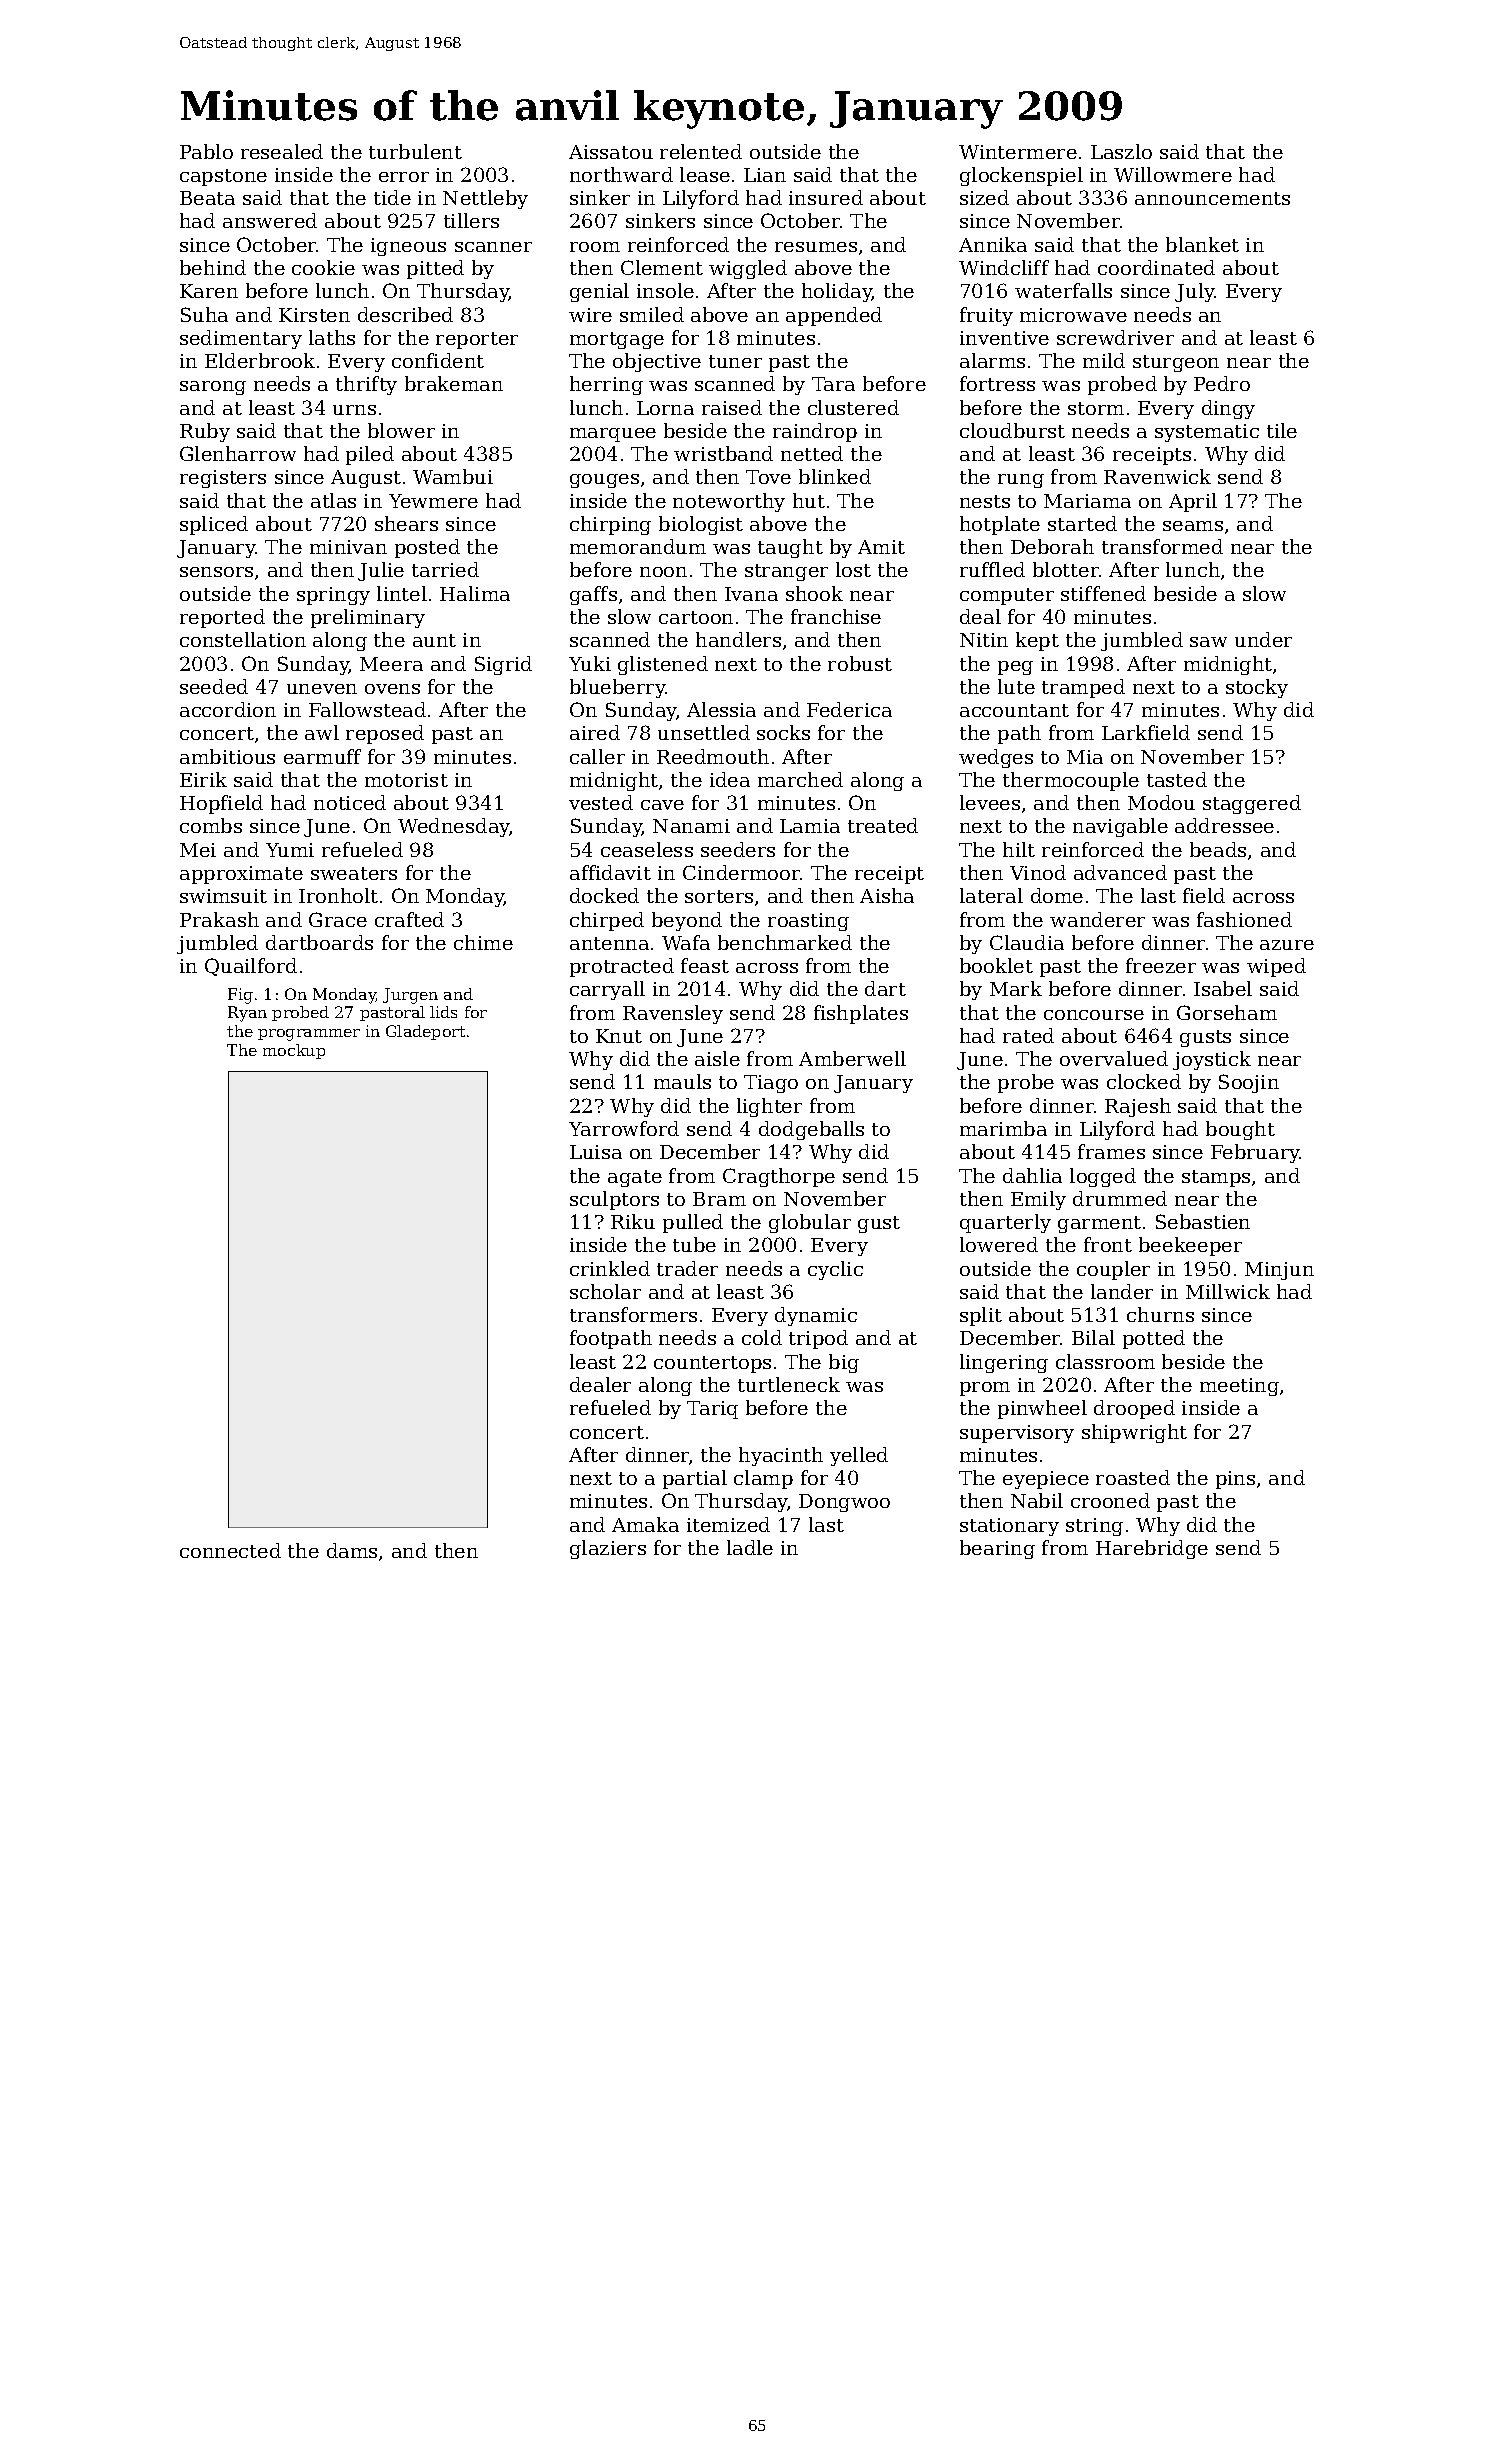 The image size is (1496, 2464). What do you see at coordinates (205, 432) in the screenshot?
I see `Ruby` at bounding box center [205, 432].
